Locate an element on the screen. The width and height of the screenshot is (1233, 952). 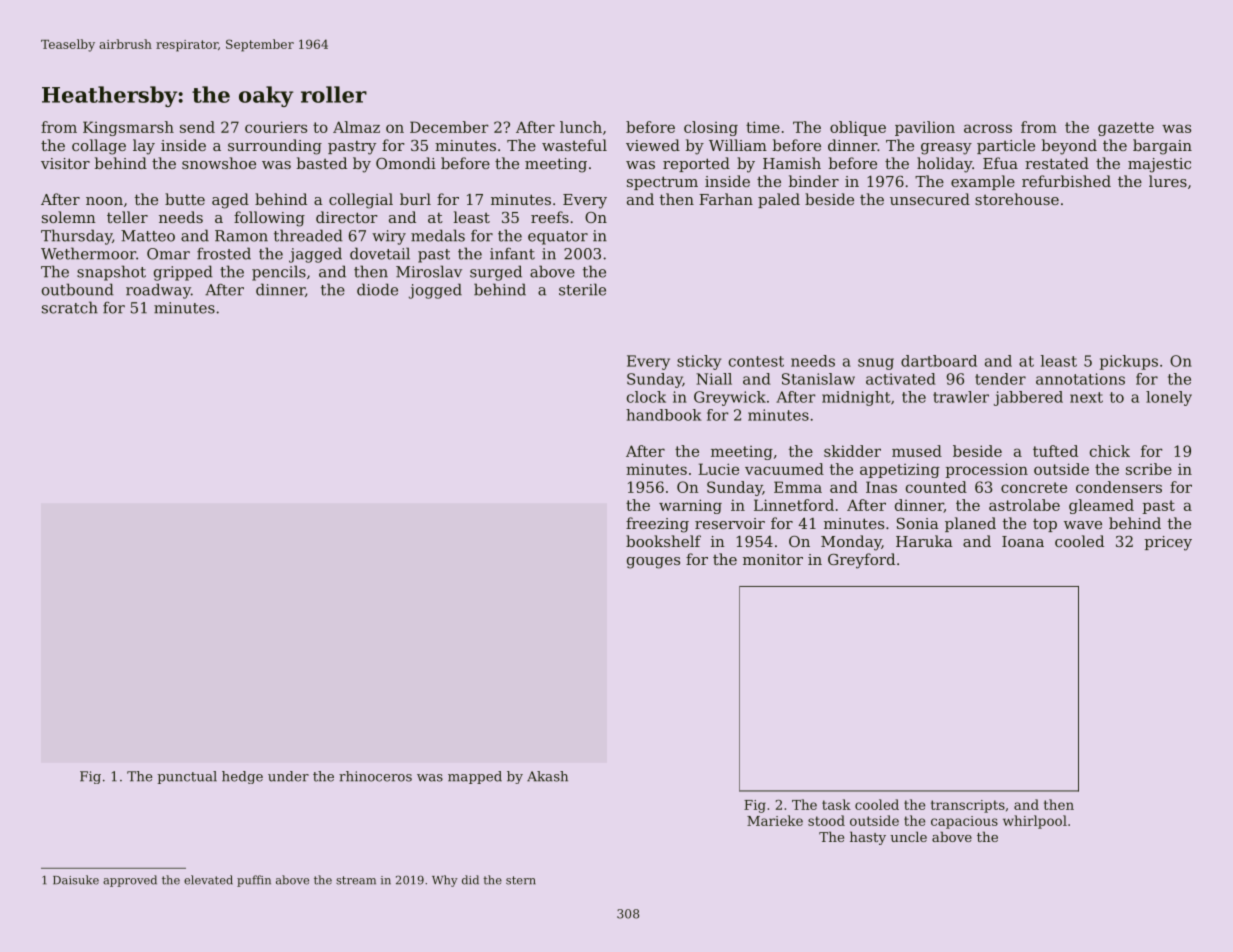
lunch is located at coordinates (581, 127).
